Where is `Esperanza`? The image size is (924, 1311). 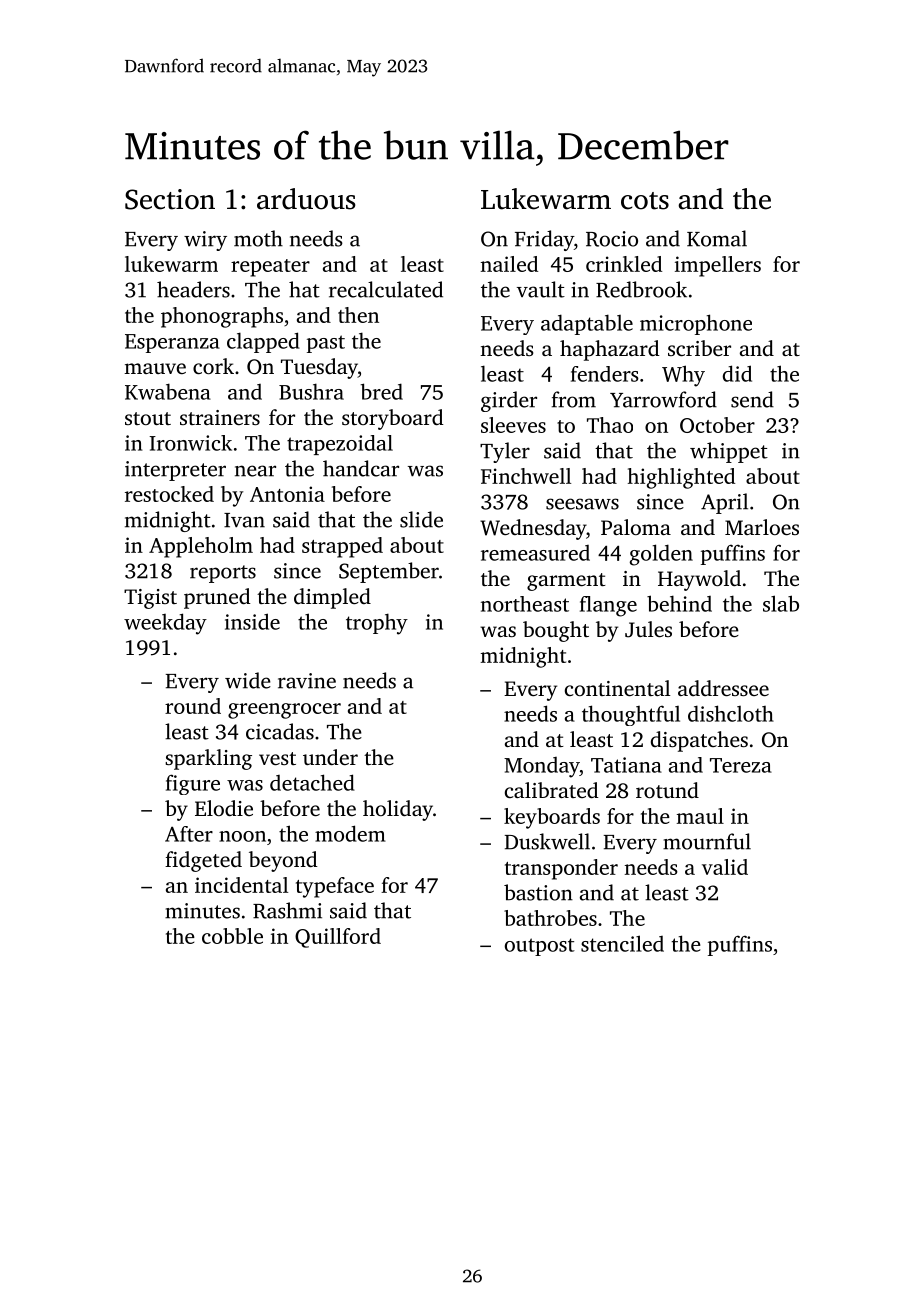 Esperanza is located at coordinates (172, 343).
